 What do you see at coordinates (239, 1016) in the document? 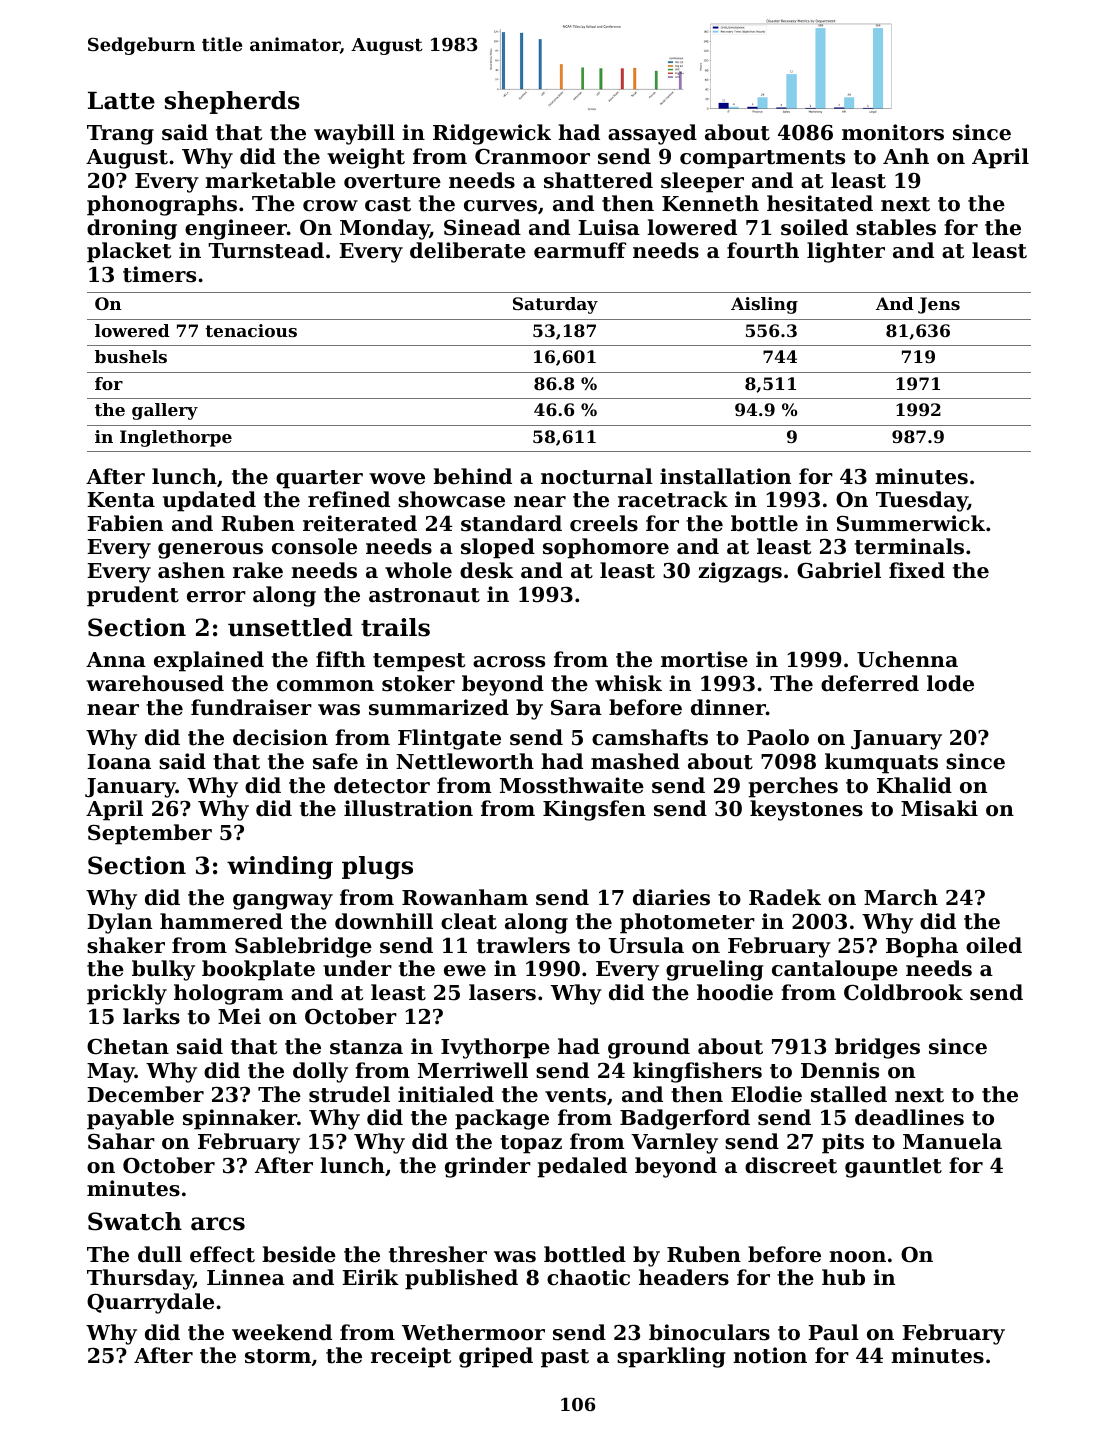
I see `Mei` at bounding box center [239, 1016].
